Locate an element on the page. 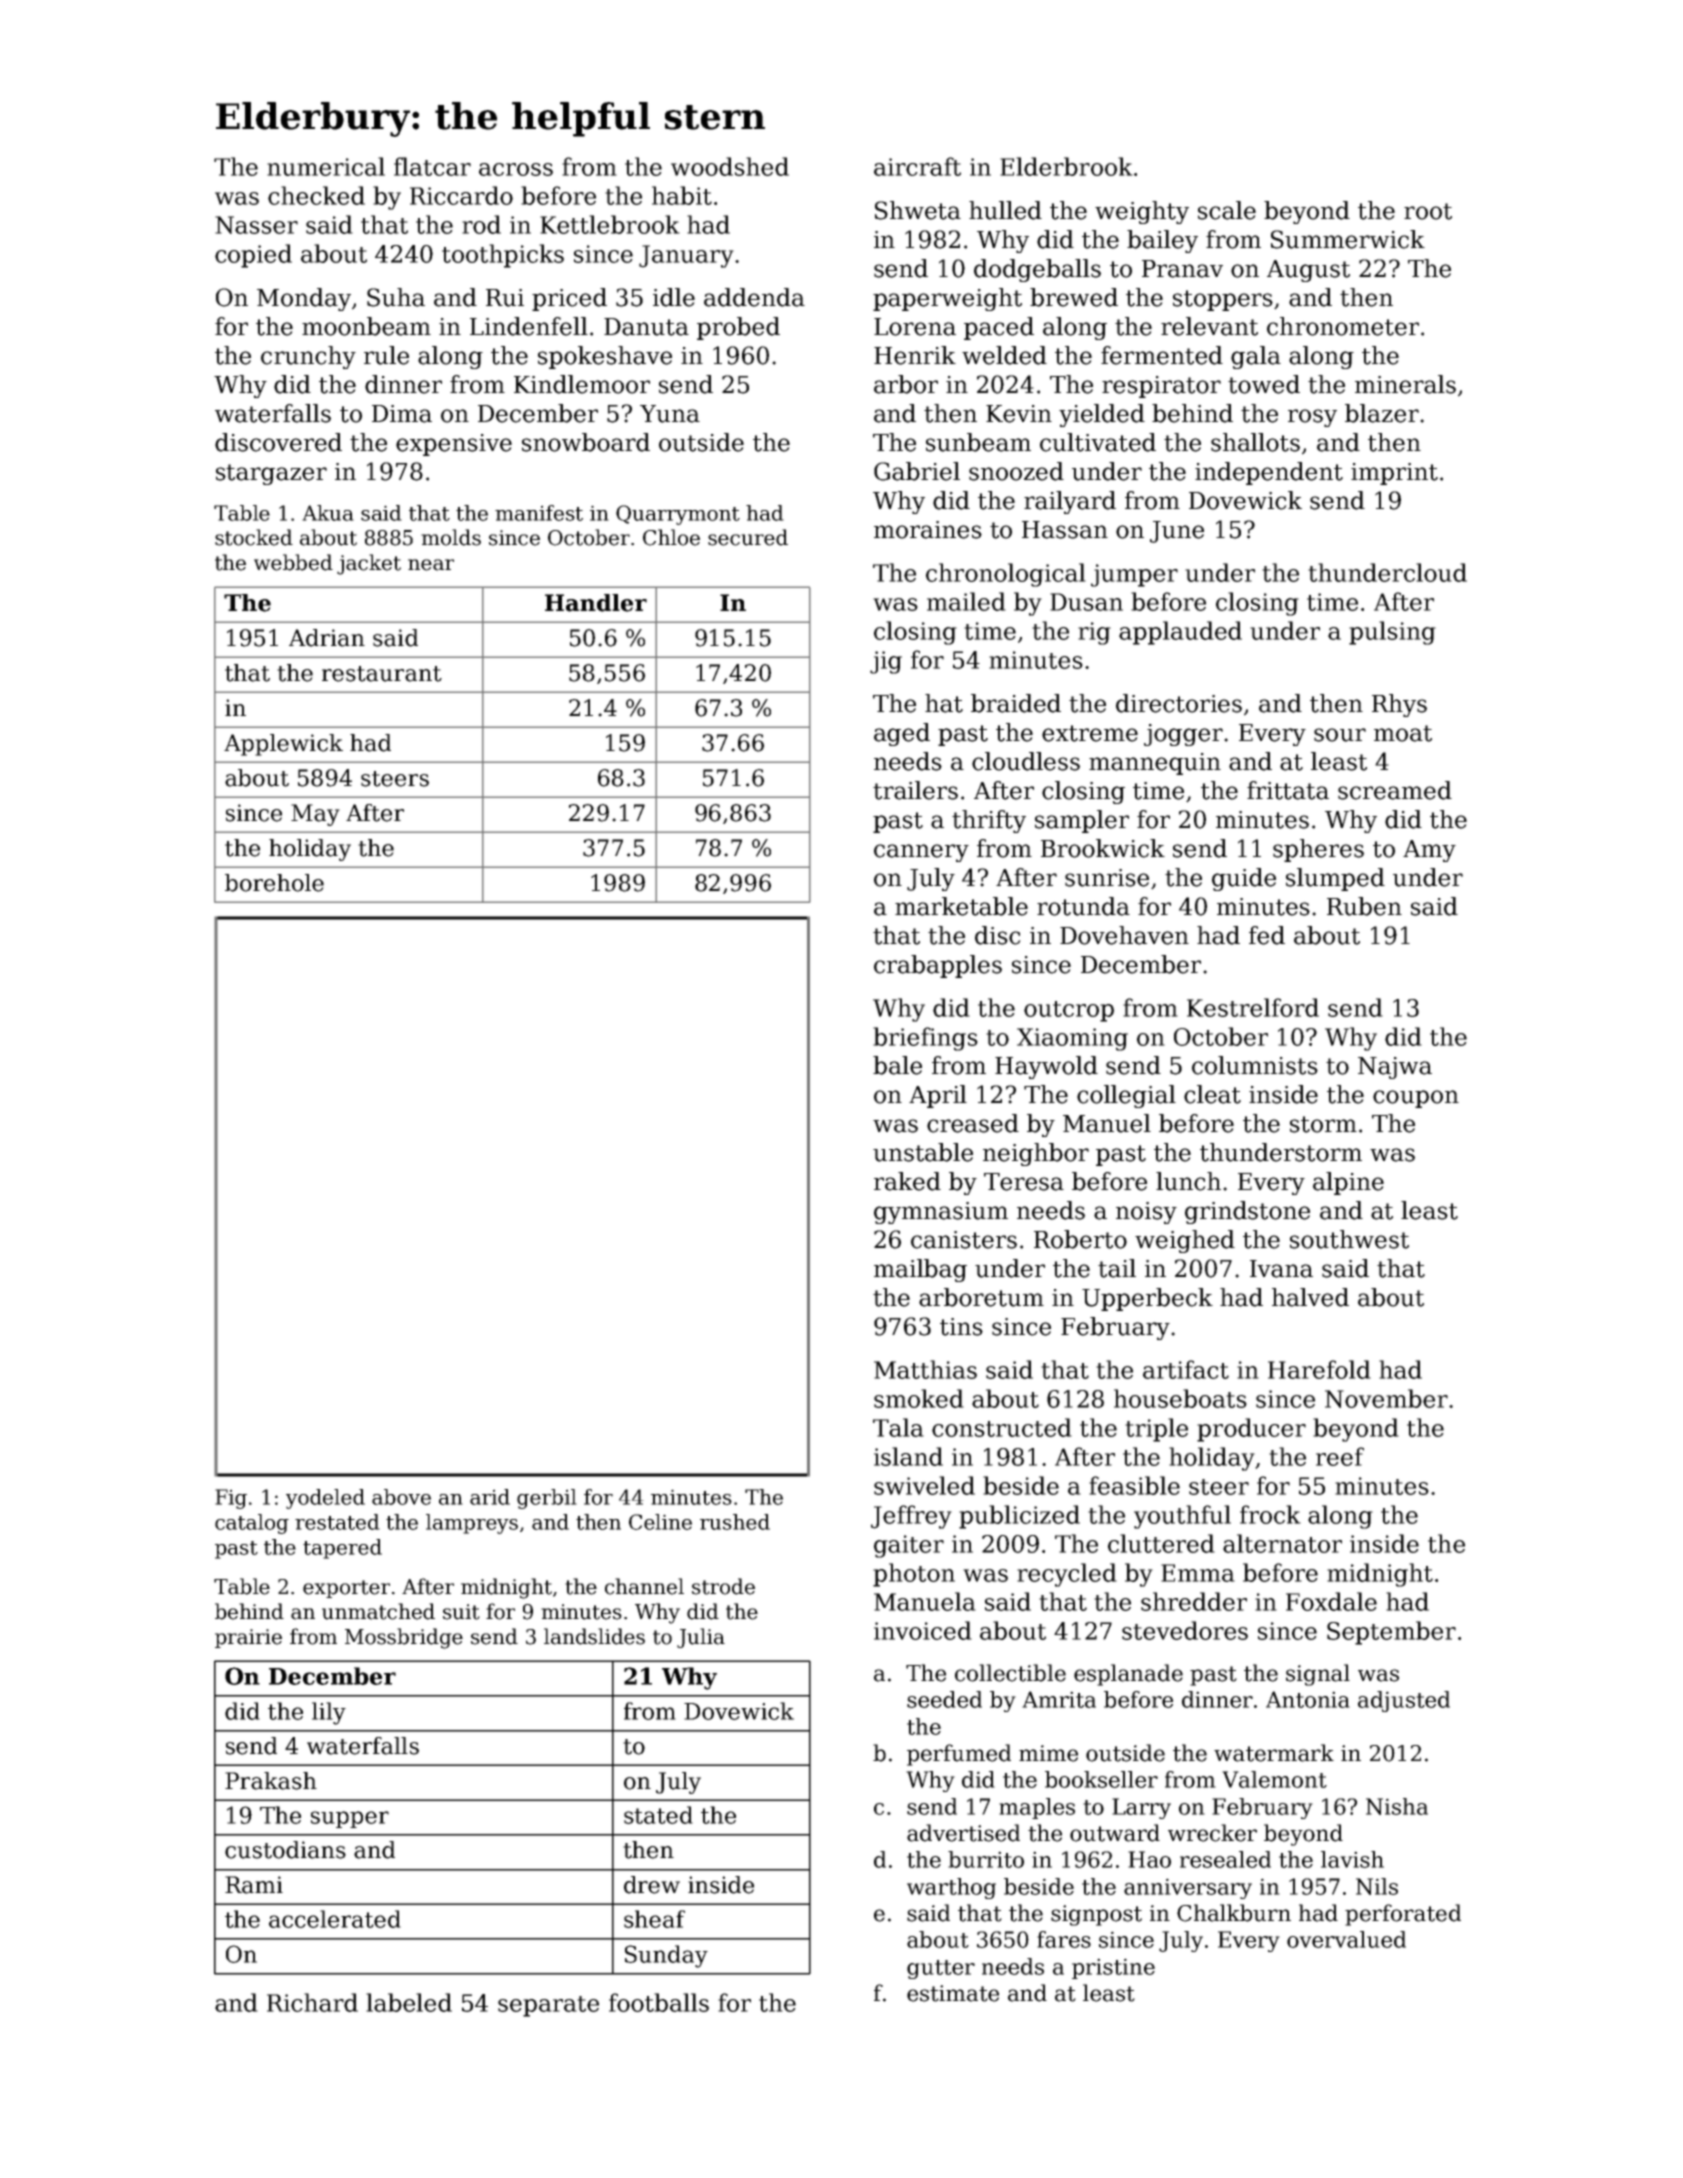  separate is located at coordinates (548, 2006).
